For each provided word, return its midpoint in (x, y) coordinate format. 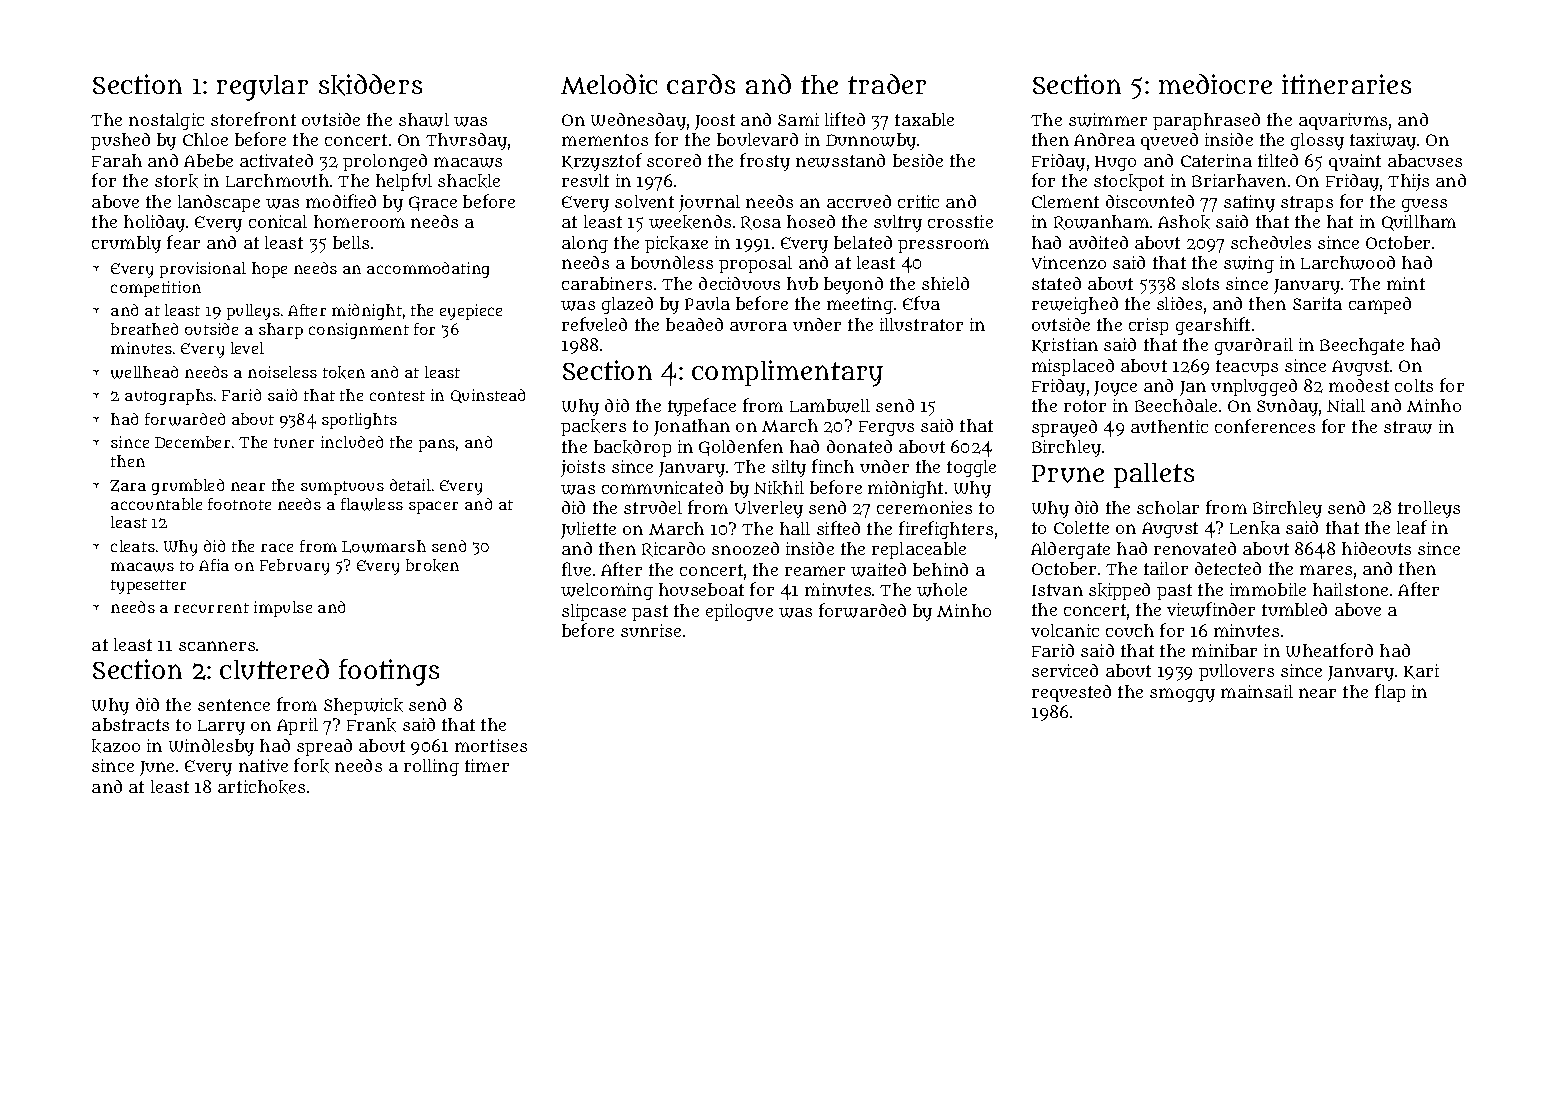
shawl (424, 120)
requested (1071, 693)
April (297, 726)
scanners (217, 646)
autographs (169, 397)
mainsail (1257, 691)
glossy (1317, 141)
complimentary (787, 373)
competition (156, 289)
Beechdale (1176, 405)
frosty (765, 162)
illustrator (921, 324)
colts (1414, 385)
